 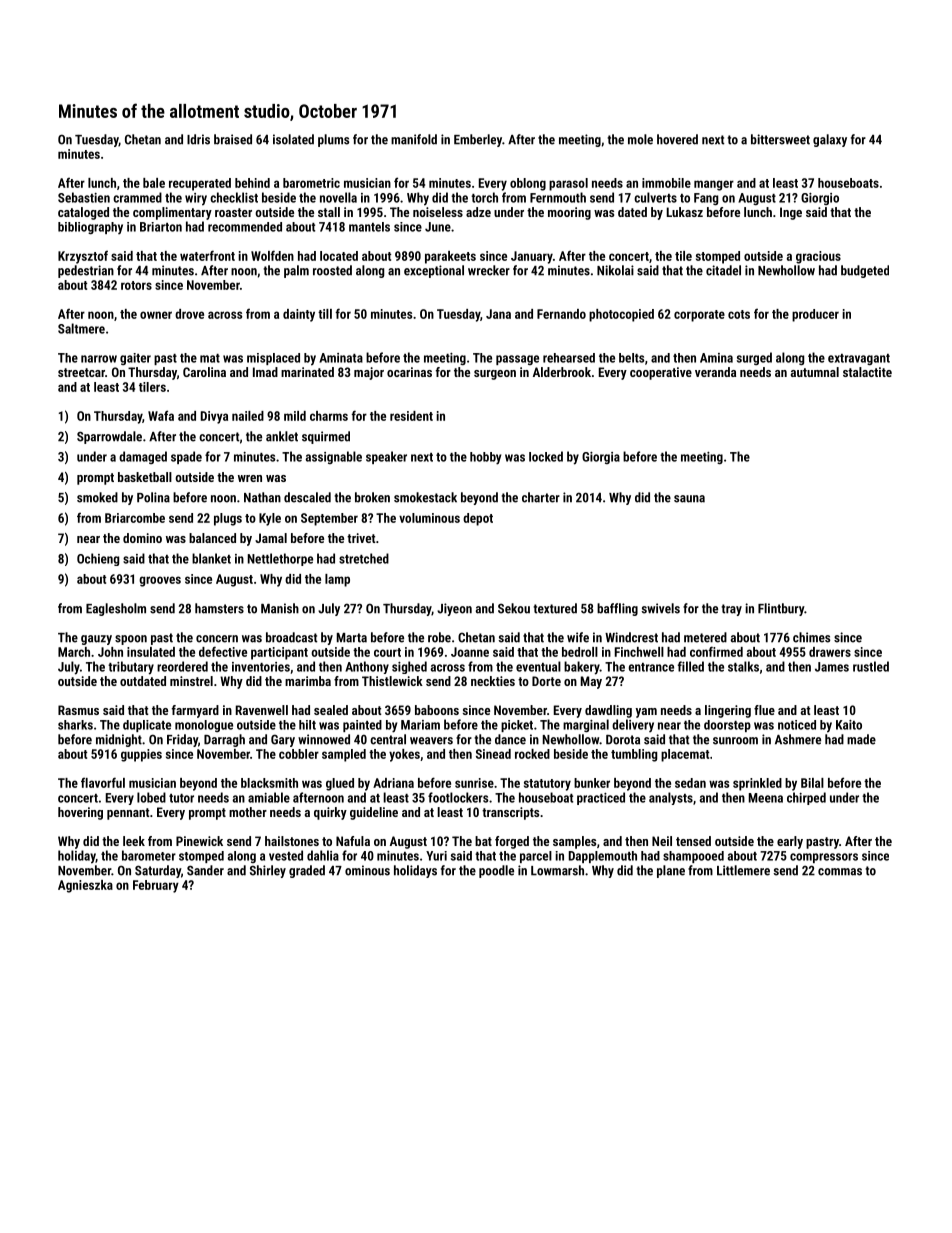 What do you see at coordinates (414, 139) in the screenshot?
I see `manifold` at bounding box center [414, 139].
